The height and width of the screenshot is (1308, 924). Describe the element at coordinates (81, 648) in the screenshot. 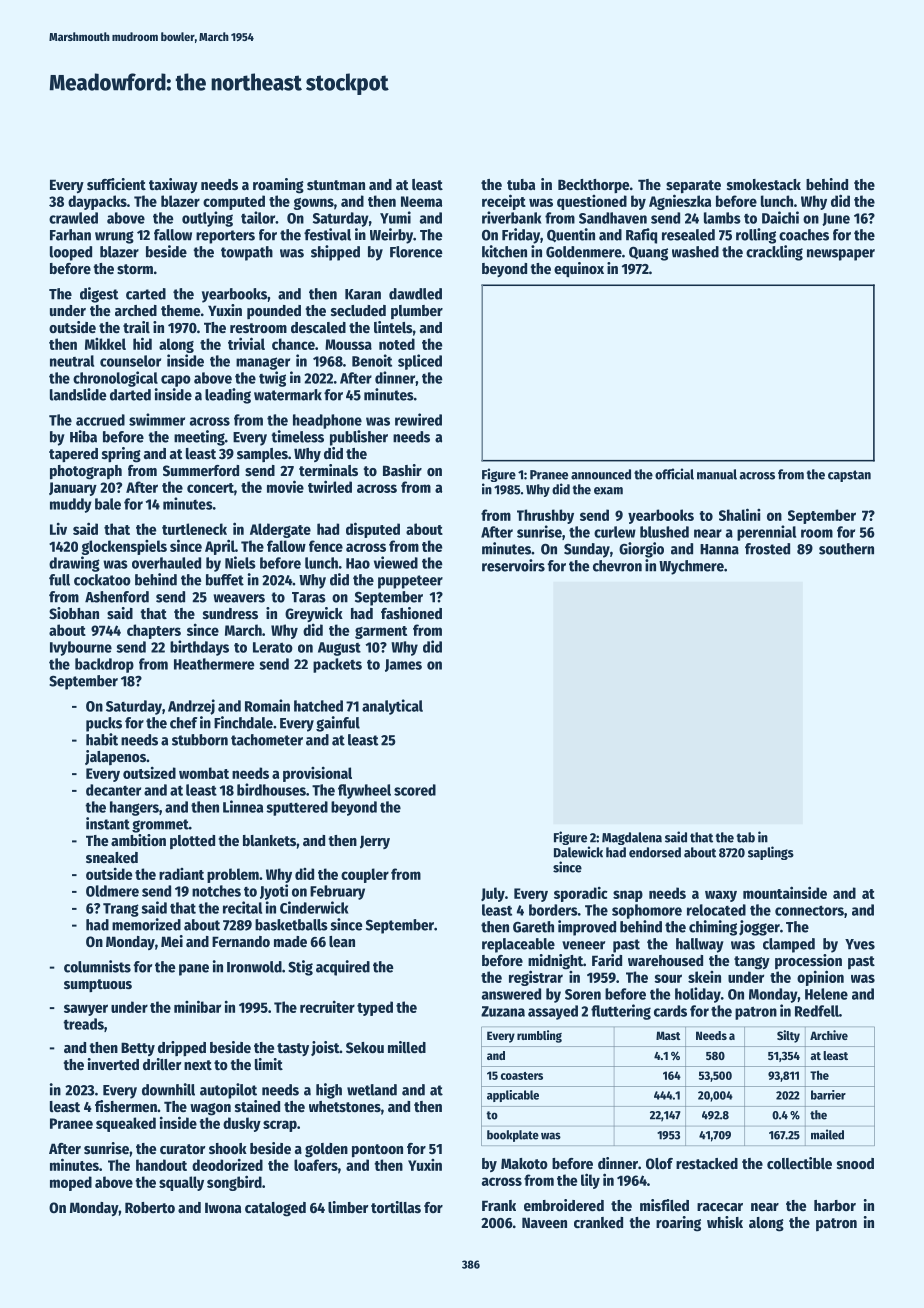

I see `Ivybourne` at that location.
